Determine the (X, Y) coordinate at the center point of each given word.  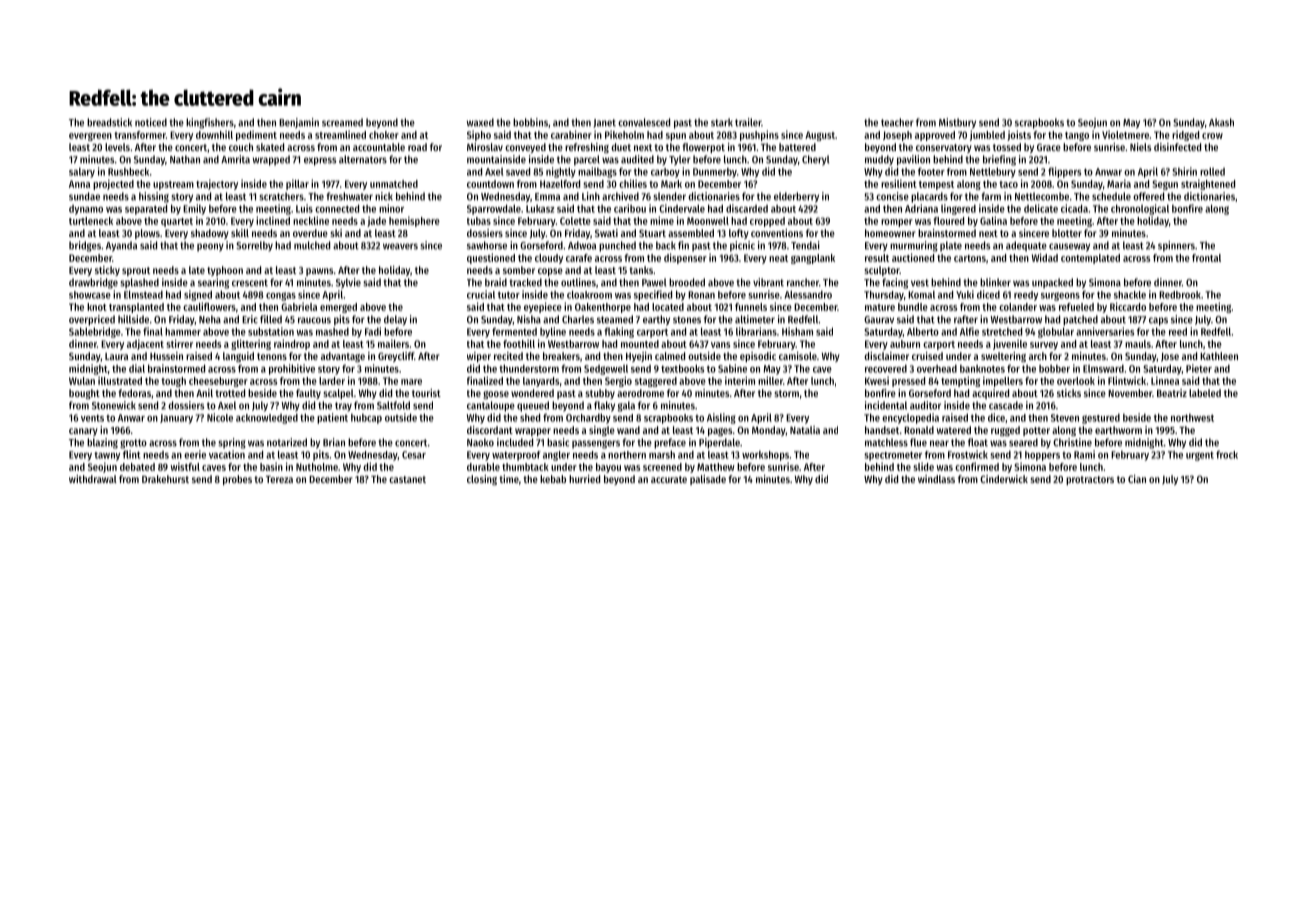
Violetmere (1125, 134)
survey (1044, 346)
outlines (578, 282)
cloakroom (589, 294)
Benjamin (299, 123)
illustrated (120, 380)
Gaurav (879, 320)
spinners (1176, 246)
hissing (154, 197)
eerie (195, 454)
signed (198, 295)
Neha (210, 319)
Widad (1045, 257)
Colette (575, 221)
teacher (897, 122)
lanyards (541, 382)
